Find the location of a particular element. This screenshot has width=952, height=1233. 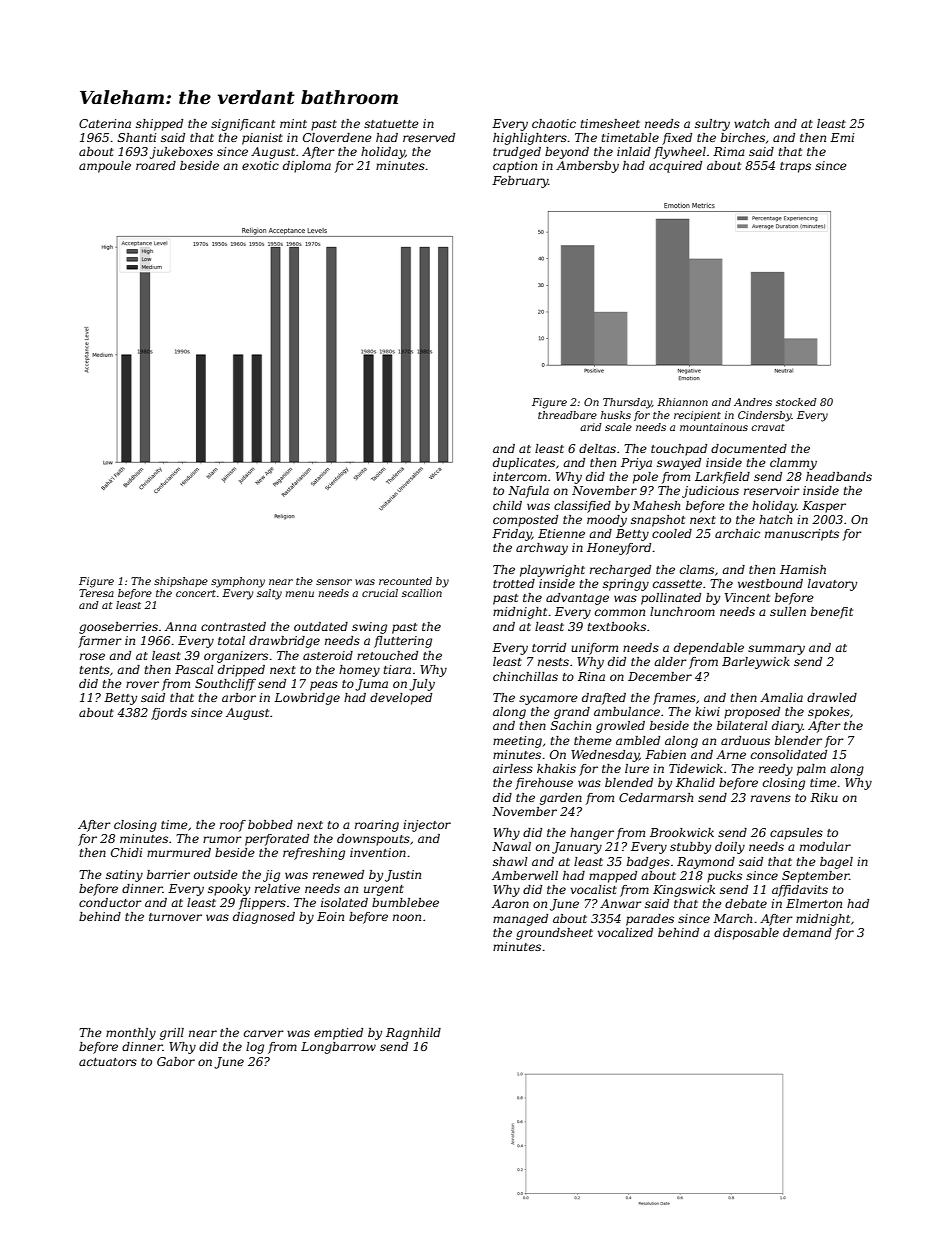

diploma is located at coordinates (307, 167).
